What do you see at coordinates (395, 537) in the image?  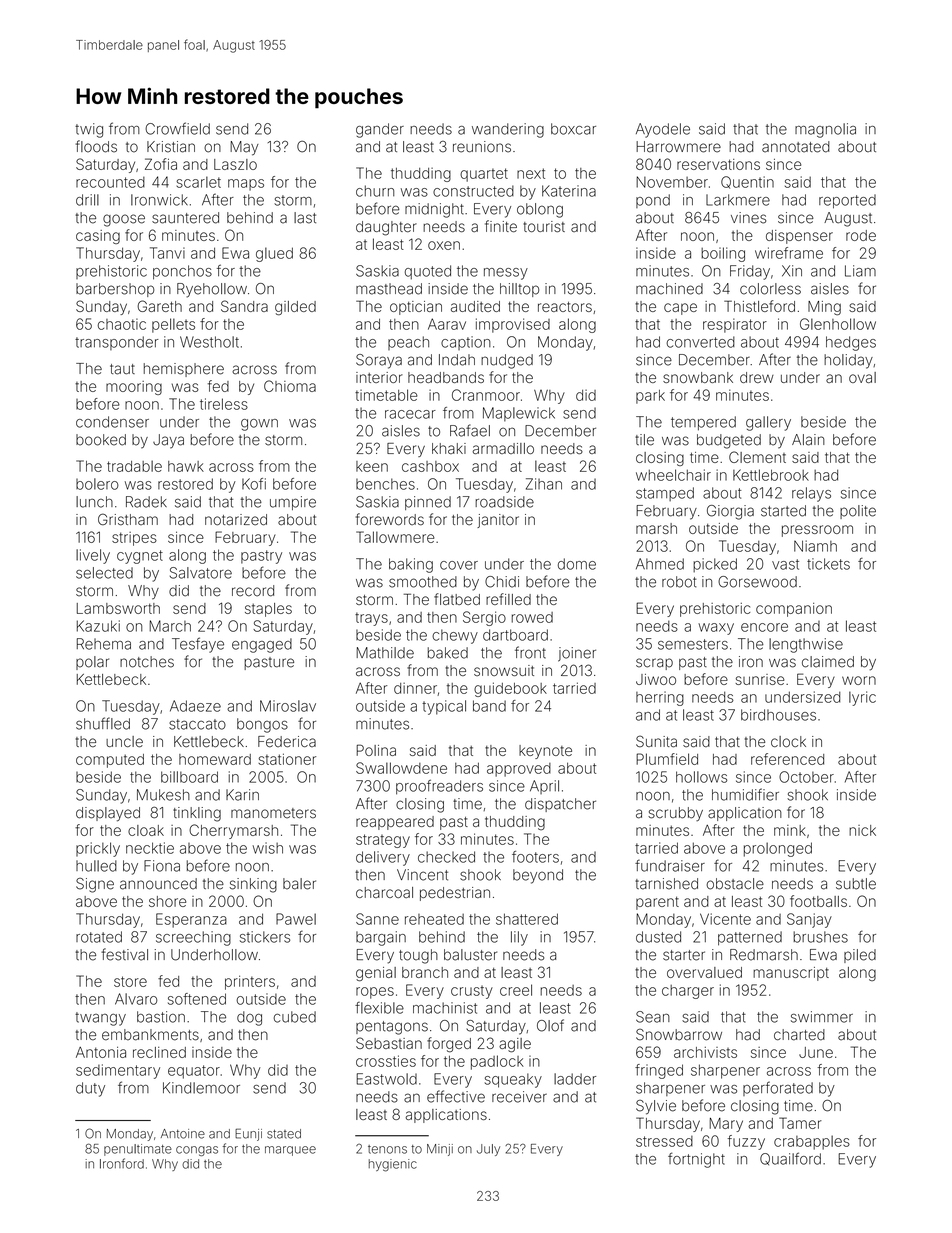 I see `Tallowmere` at bounding box center [395, 537].
